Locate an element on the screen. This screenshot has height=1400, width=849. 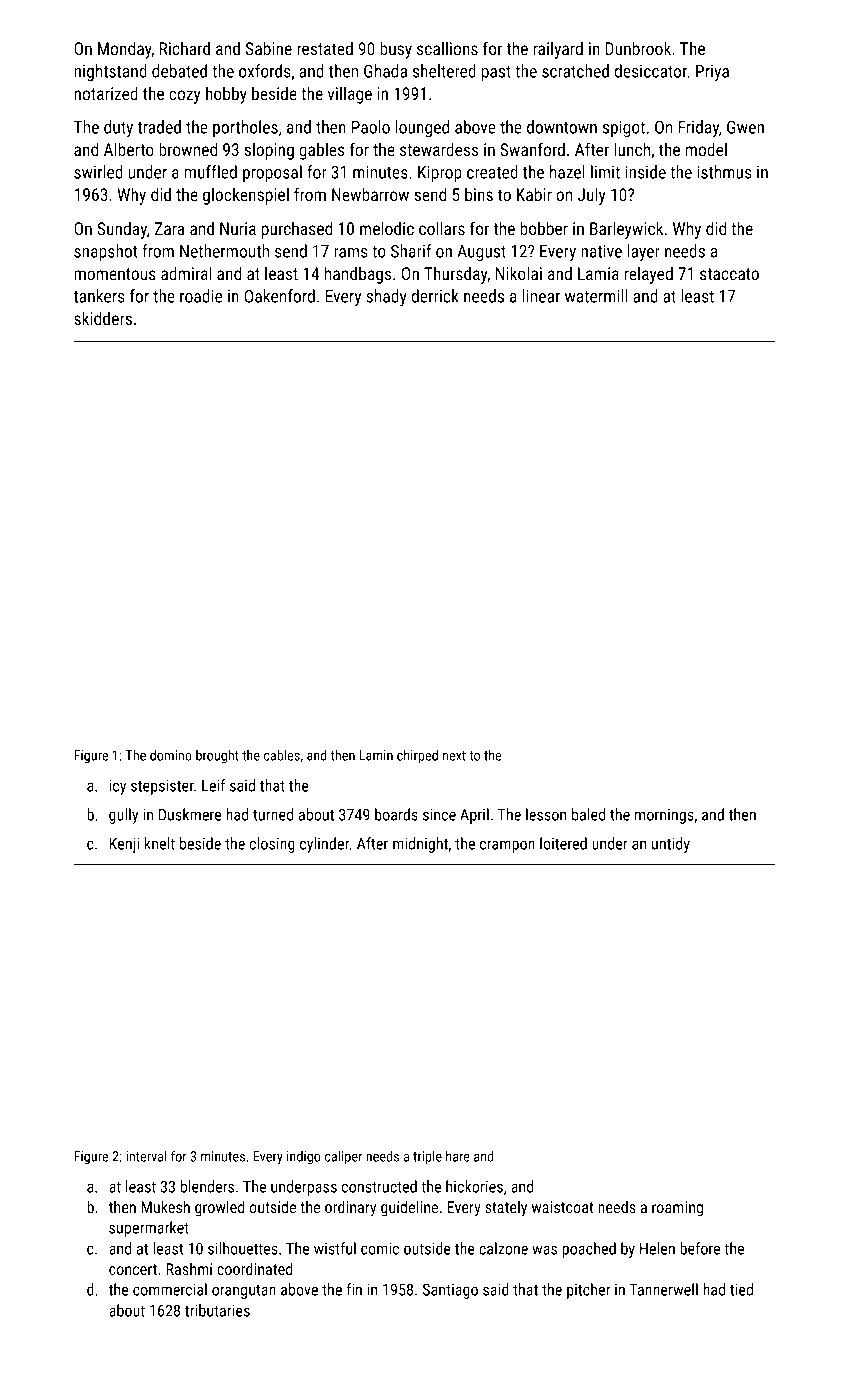
traded is located at coordinates (159, 127).
